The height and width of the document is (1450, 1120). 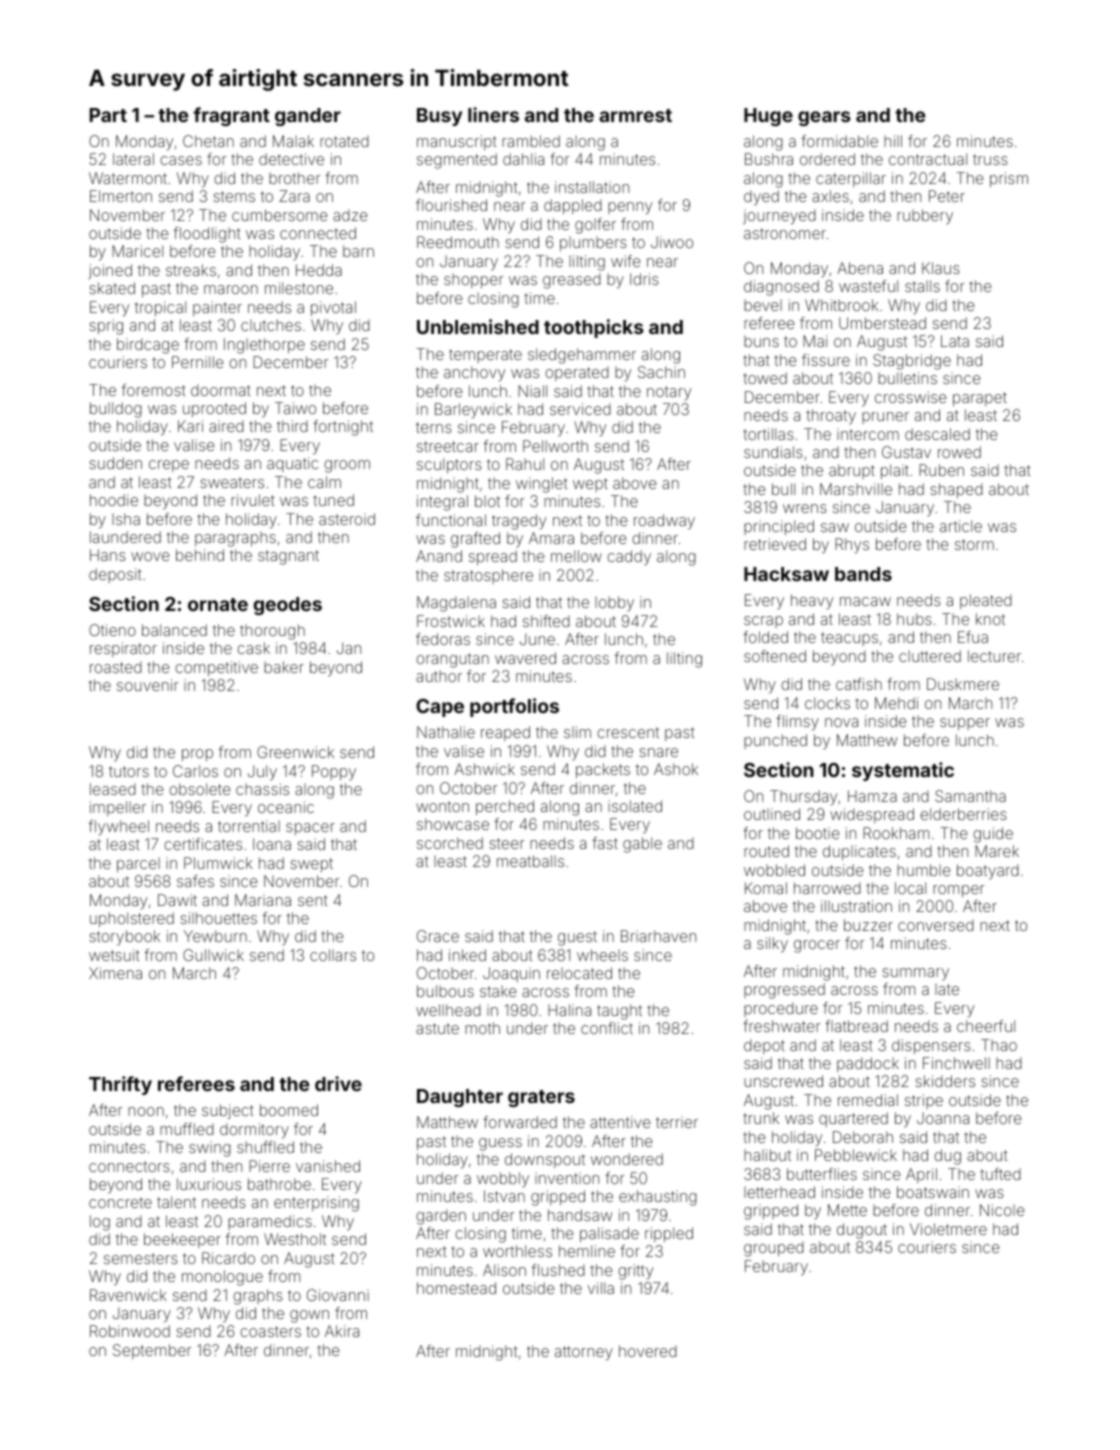 What do you see at coordinates (177, 900) in the document?
I see `Dawit` at bounding box center [177, 900].
